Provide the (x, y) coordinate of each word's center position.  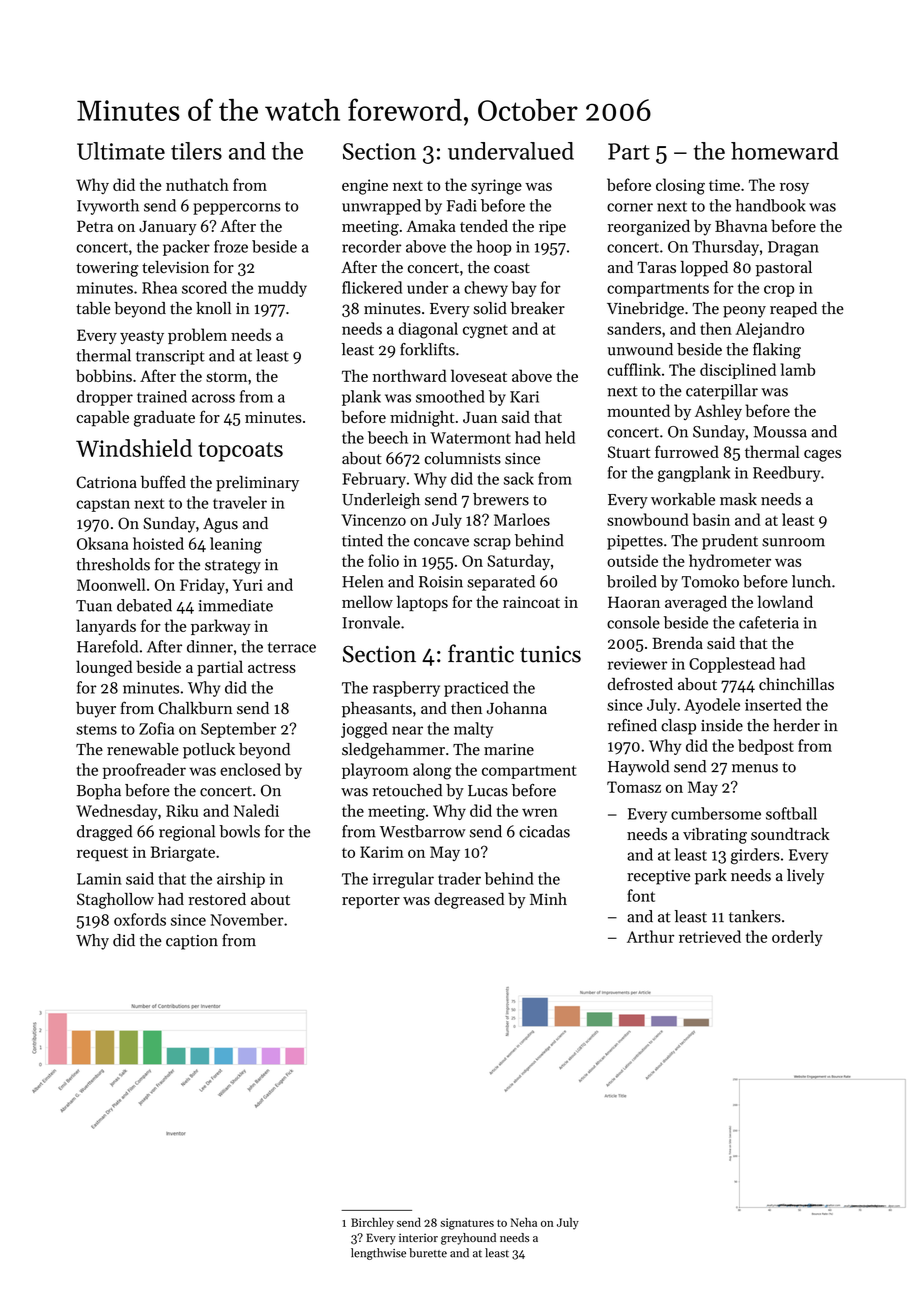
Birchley (372, 1224)
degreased (469, 901)
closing (680, 186)
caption (192, 942)
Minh (548, 899)
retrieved (710, 936)
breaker (538, 308)
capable (103, 418)
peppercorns (237, 209)
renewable (143, 749)
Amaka (431, 225)
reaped (793, 310)
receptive (658, 877)
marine (509, 750)
